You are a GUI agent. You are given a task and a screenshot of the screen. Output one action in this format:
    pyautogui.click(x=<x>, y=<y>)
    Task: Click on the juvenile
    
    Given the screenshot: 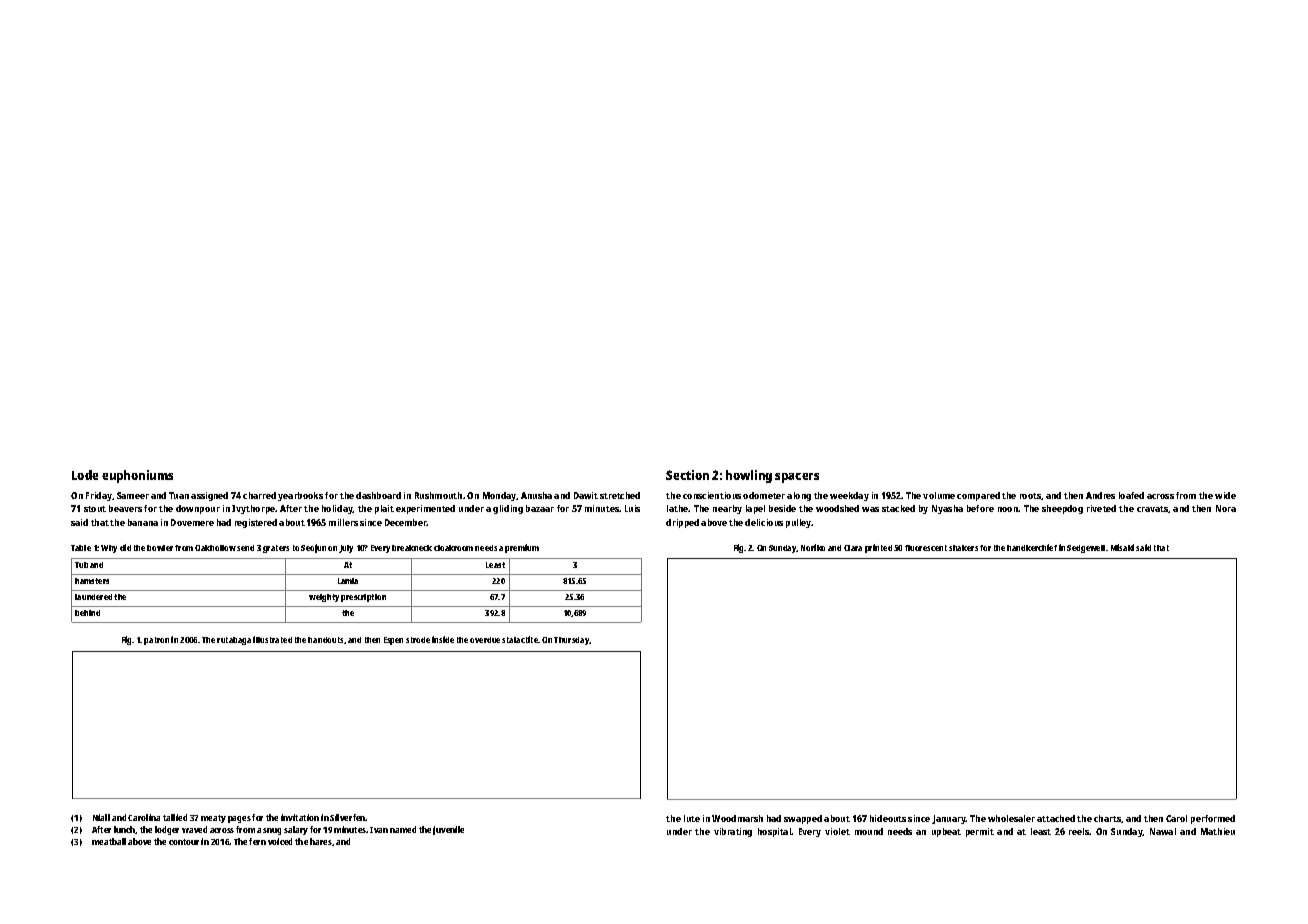 What is the action you would take?
    pyautogui.click(x=448, y=830)
